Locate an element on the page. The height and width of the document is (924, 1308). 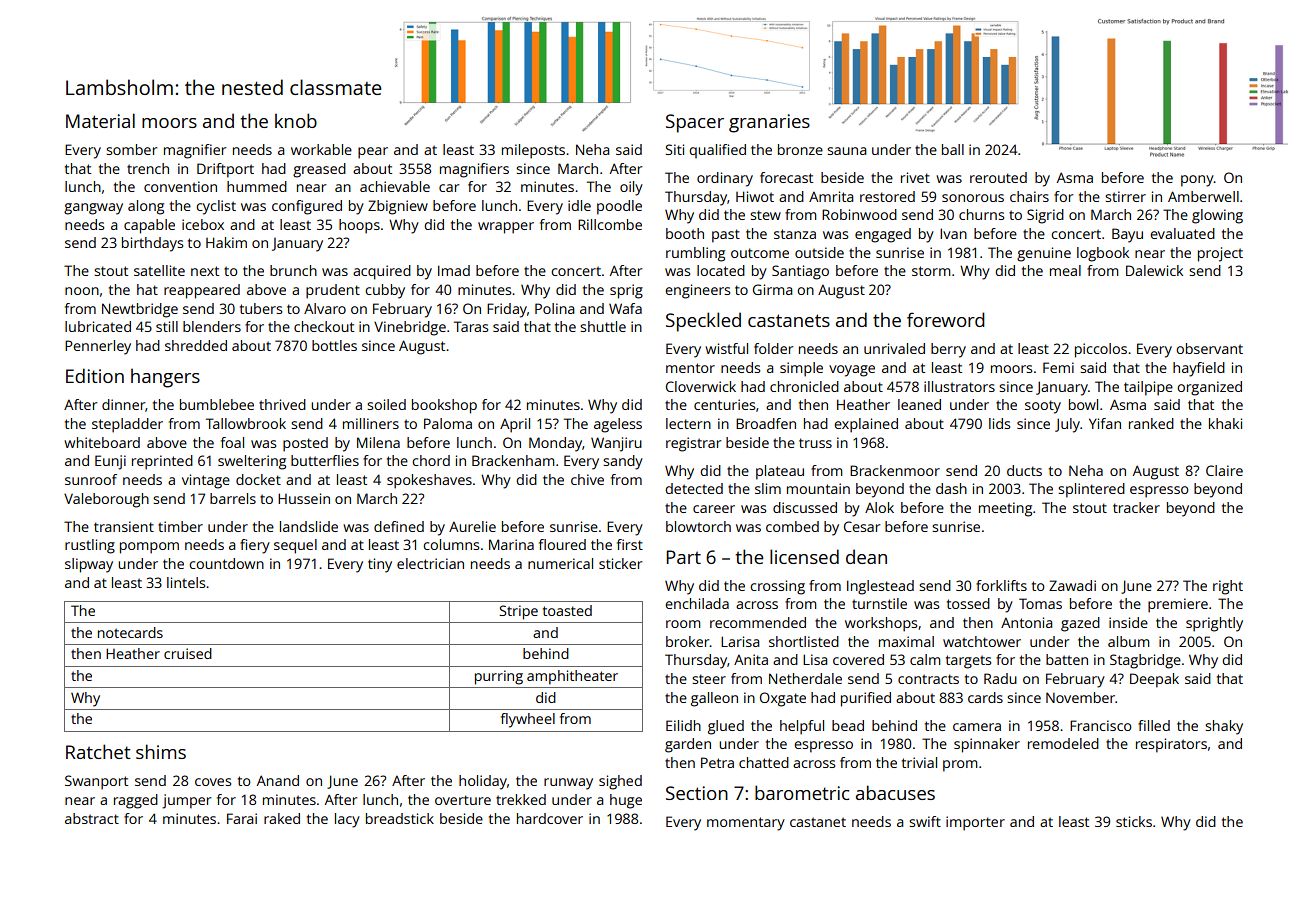
breadstick is located at coordinates (400, 818).
